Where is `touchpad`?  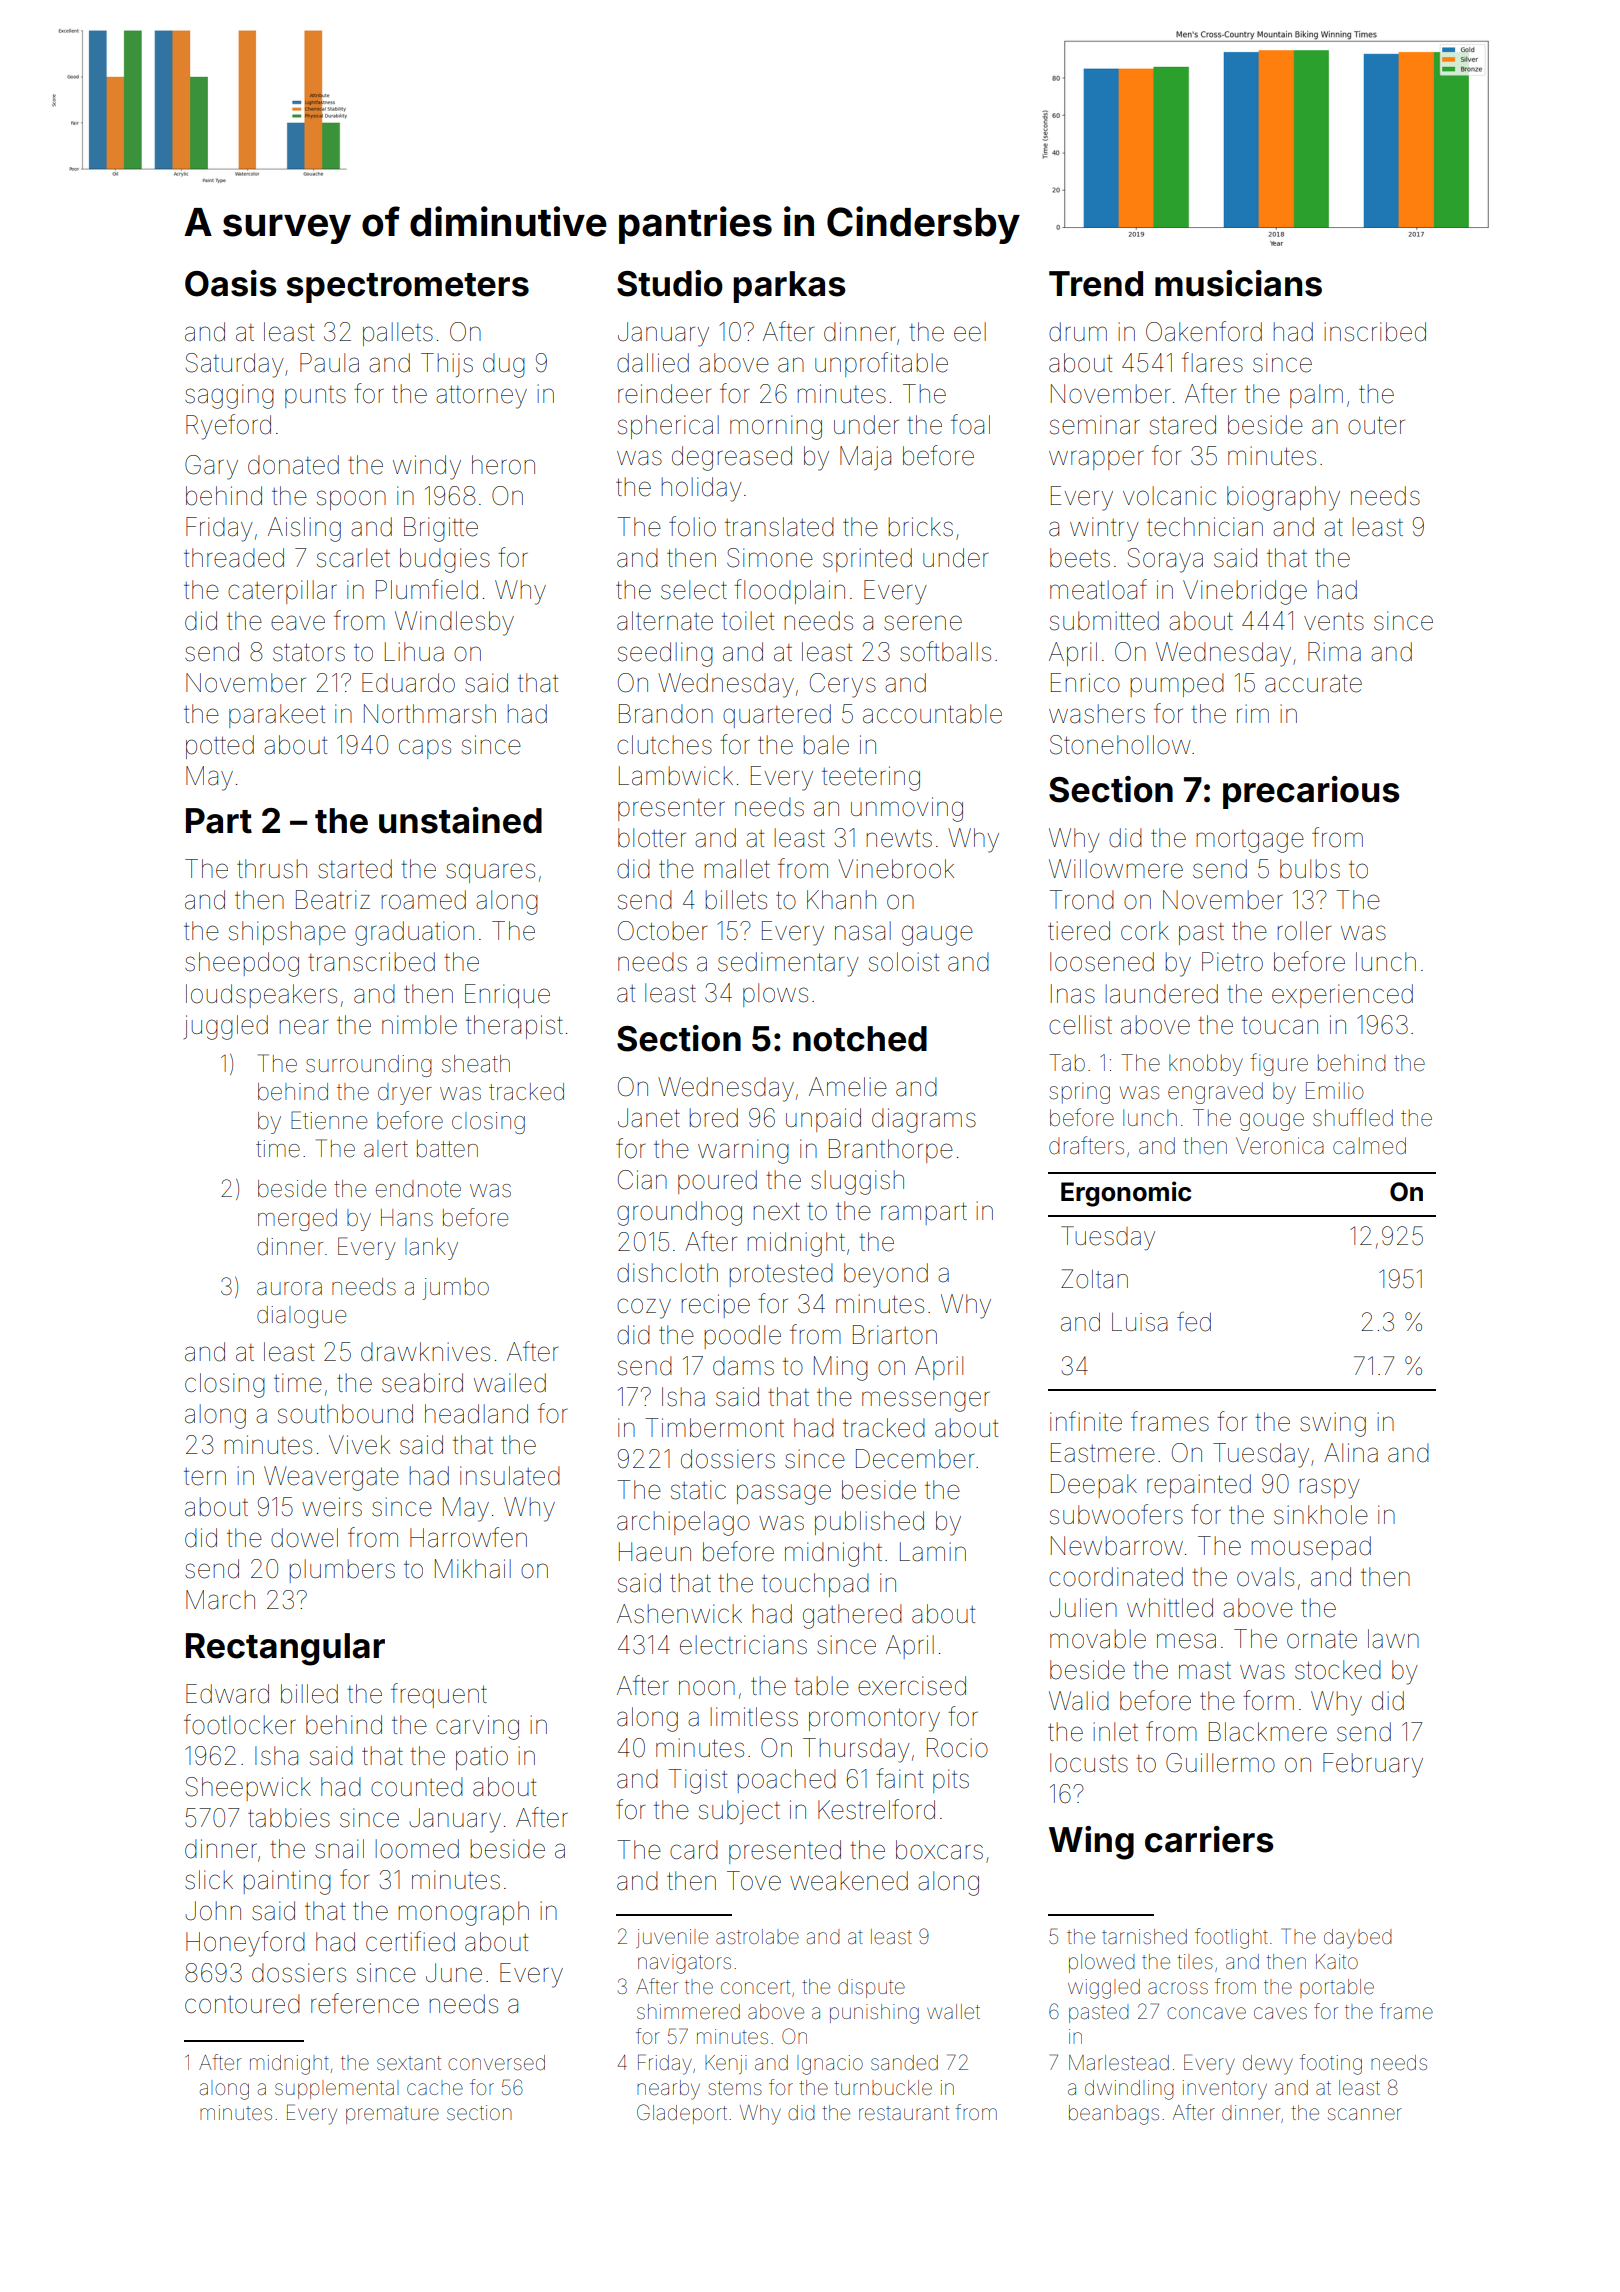
touchpad is located at coordinates (815, 1585).
